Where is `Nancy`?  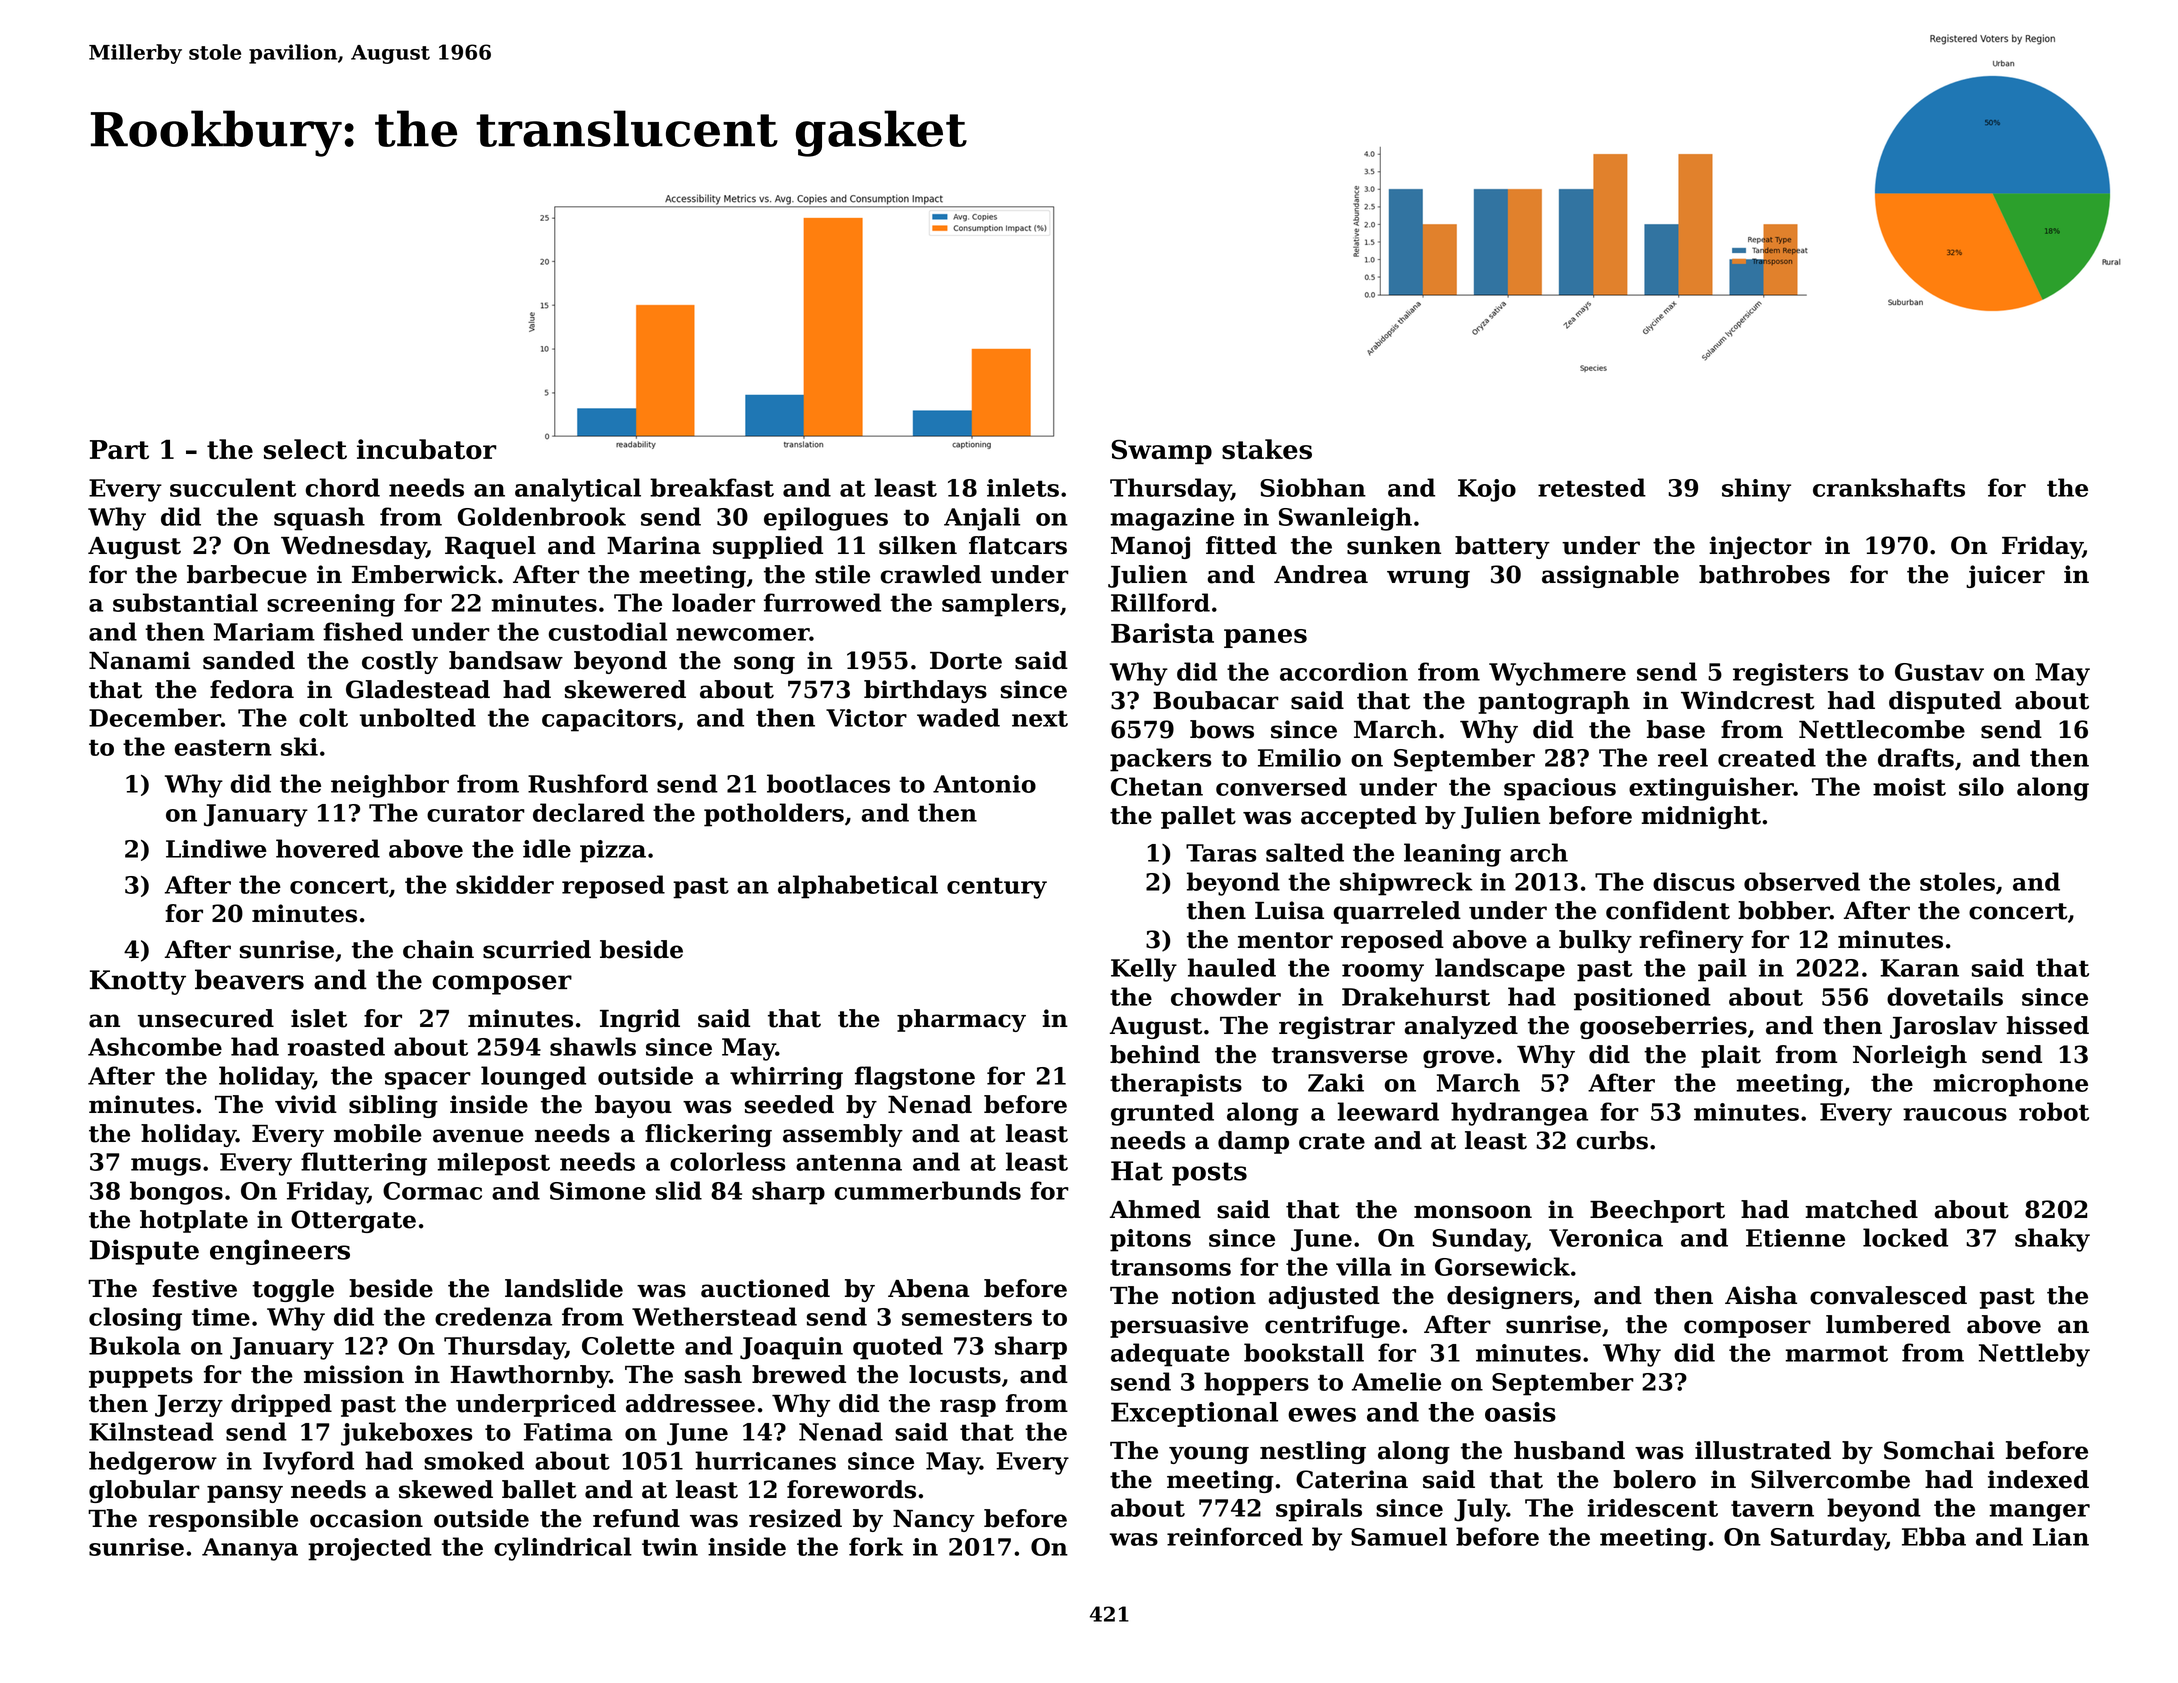
Nancy is located at coordinates (934, 1521).
